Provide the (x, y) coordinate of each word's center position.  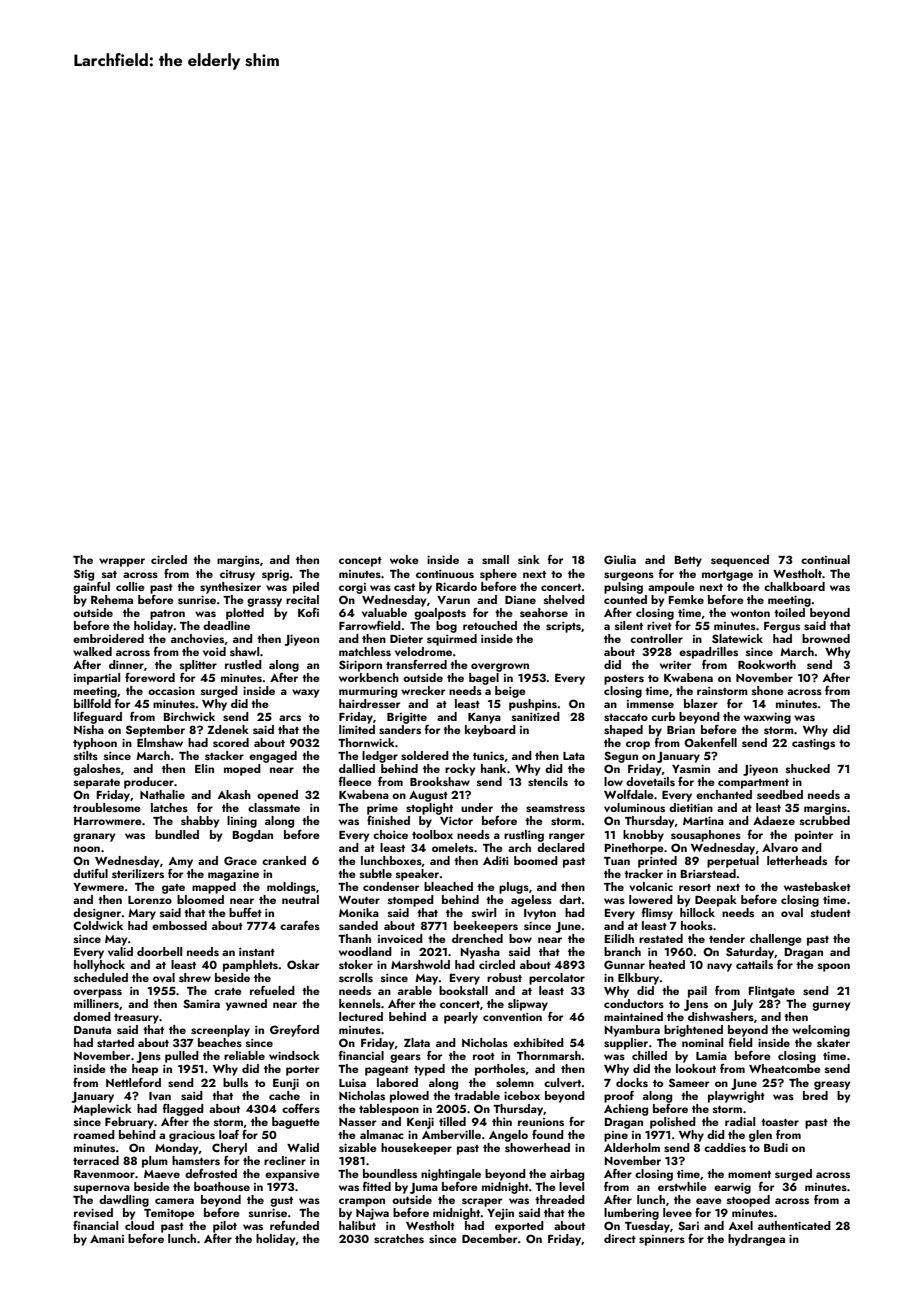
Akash (234, 794)
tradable (477, 1095)
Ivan (160, 1096)
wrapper (122, 562)
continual (825, 559)
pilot (225, 1227)
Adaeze (774, 820)
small (495, 559)
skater (833, 1042)
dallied (357, 768)
